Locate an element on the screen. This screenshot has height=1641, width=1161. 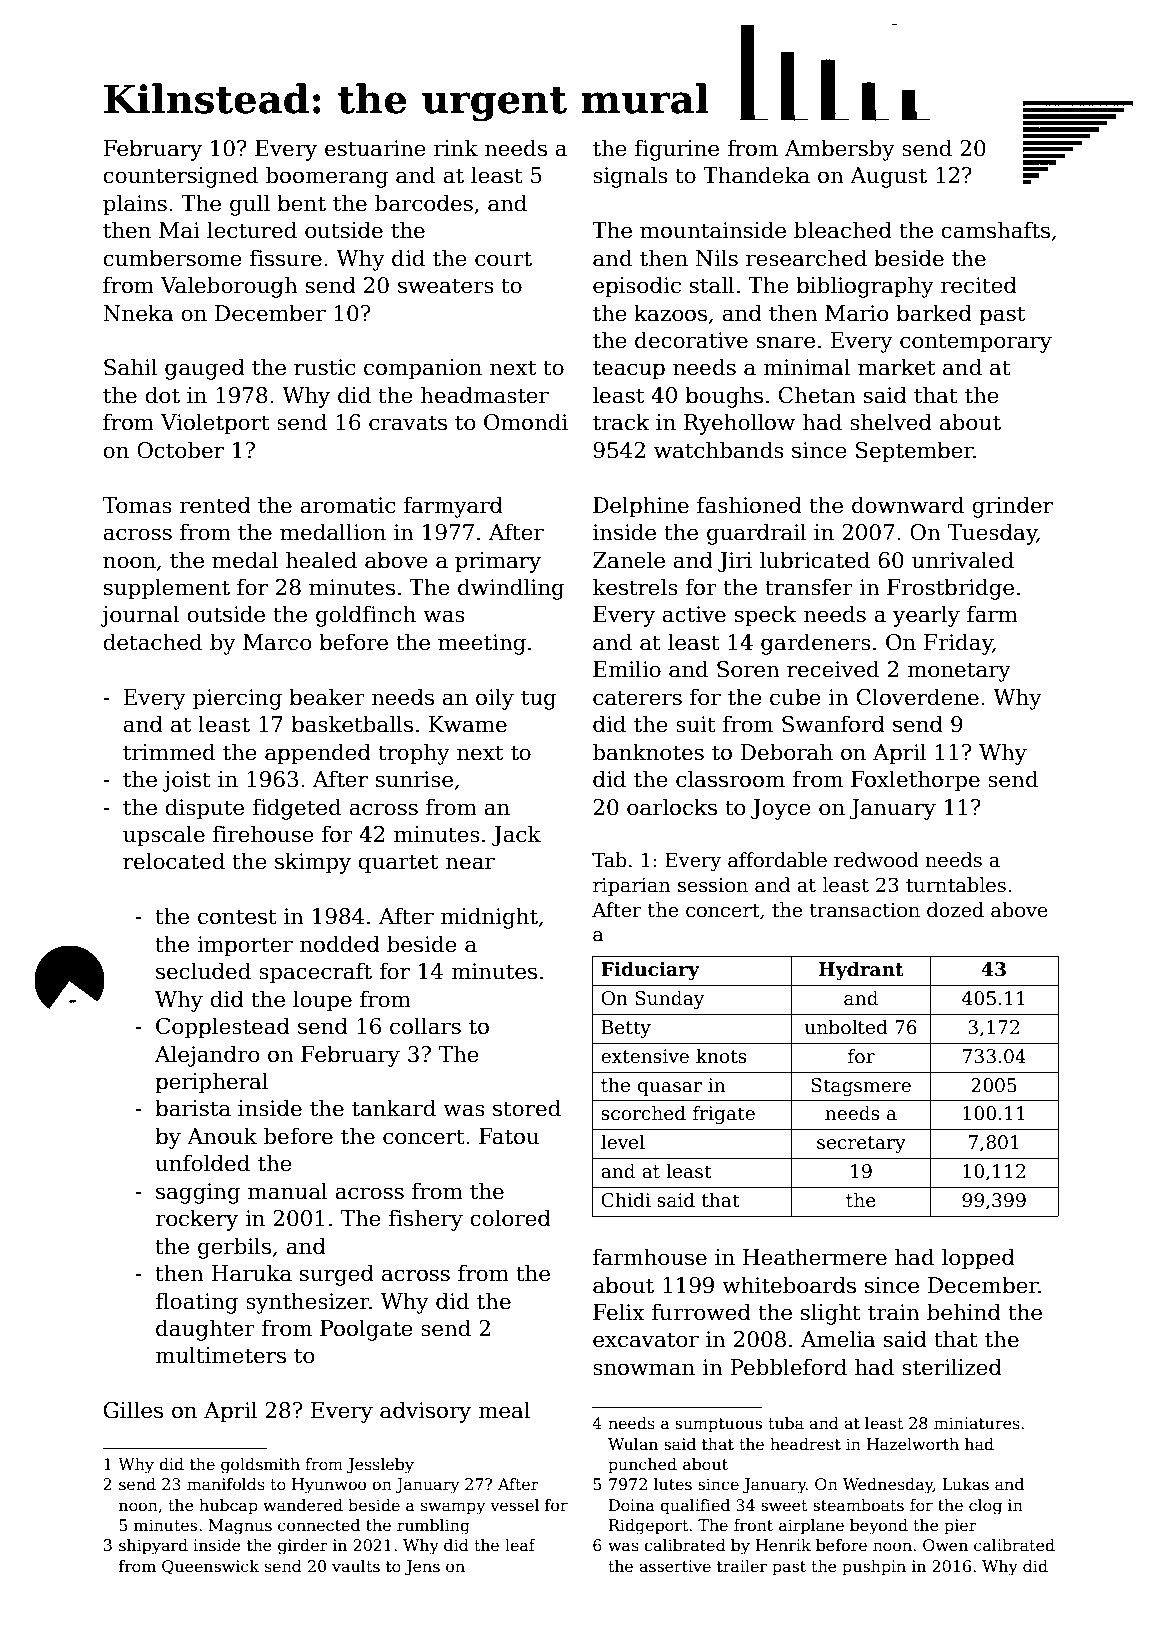
Zanele is located at coordinates (629, 560).
